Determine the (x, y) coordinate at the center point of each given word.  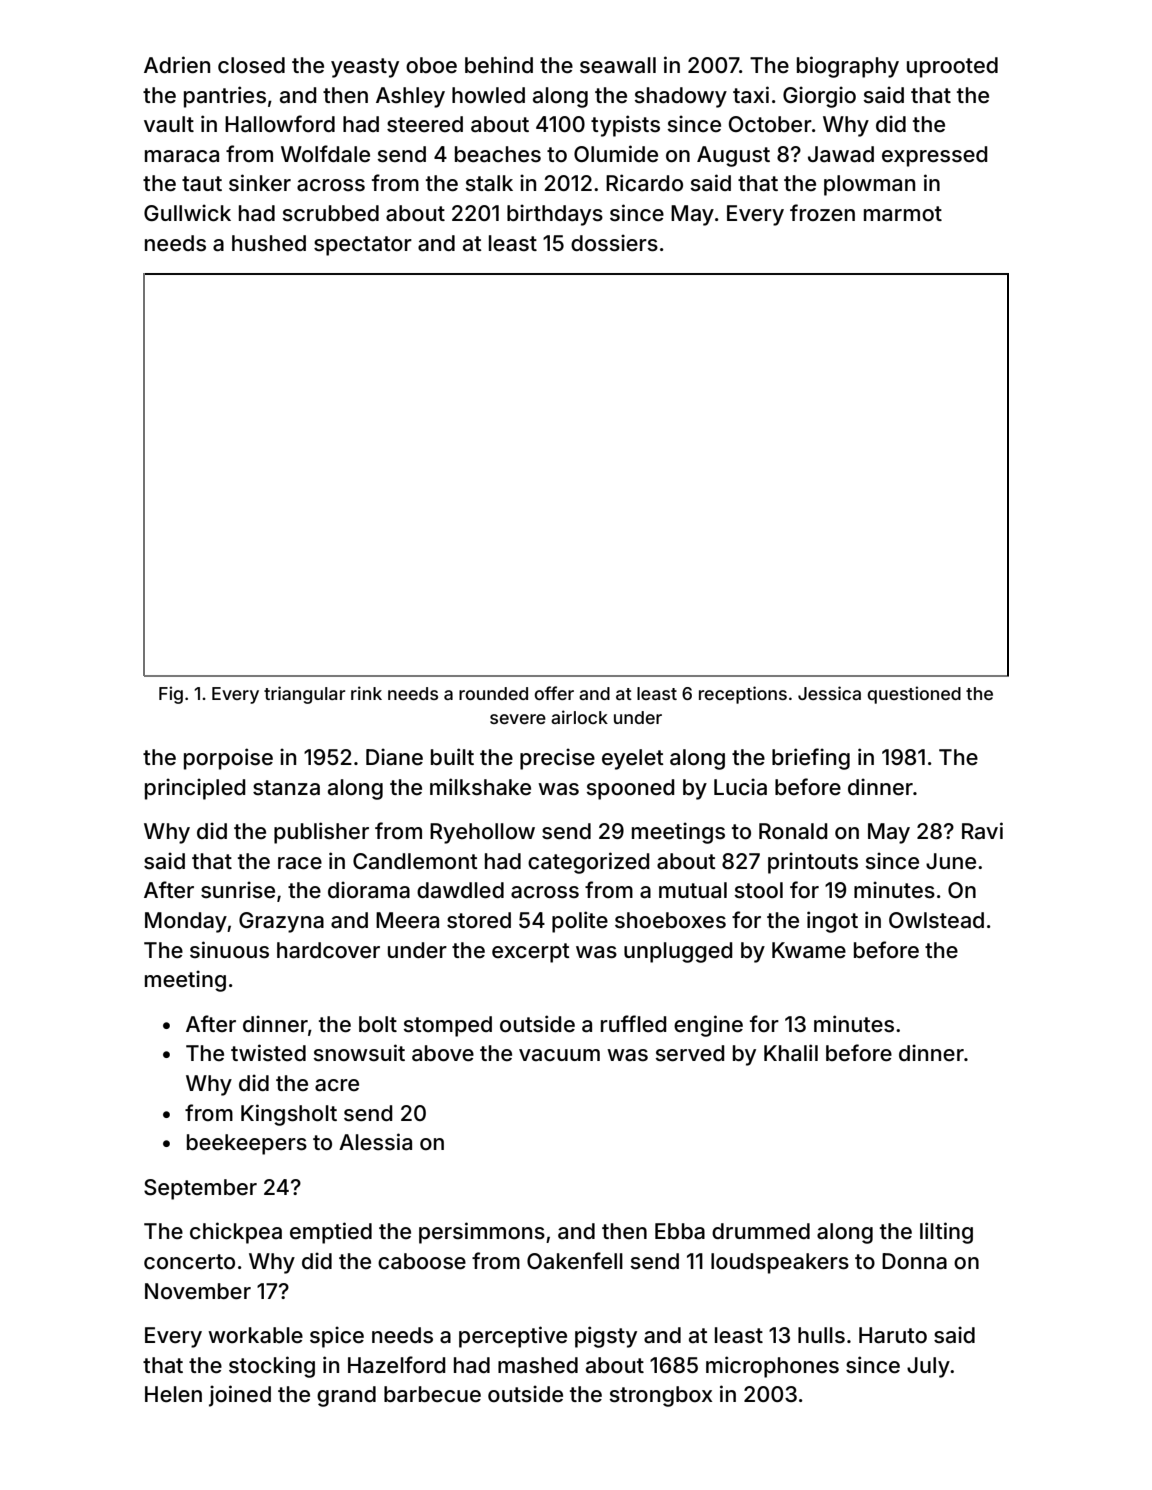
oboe (431, 65)
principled (195, 789)
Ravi (982, 830)
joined (240, 1396)
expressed (934, 156)
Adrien (177, 65)
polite (580, 922)
